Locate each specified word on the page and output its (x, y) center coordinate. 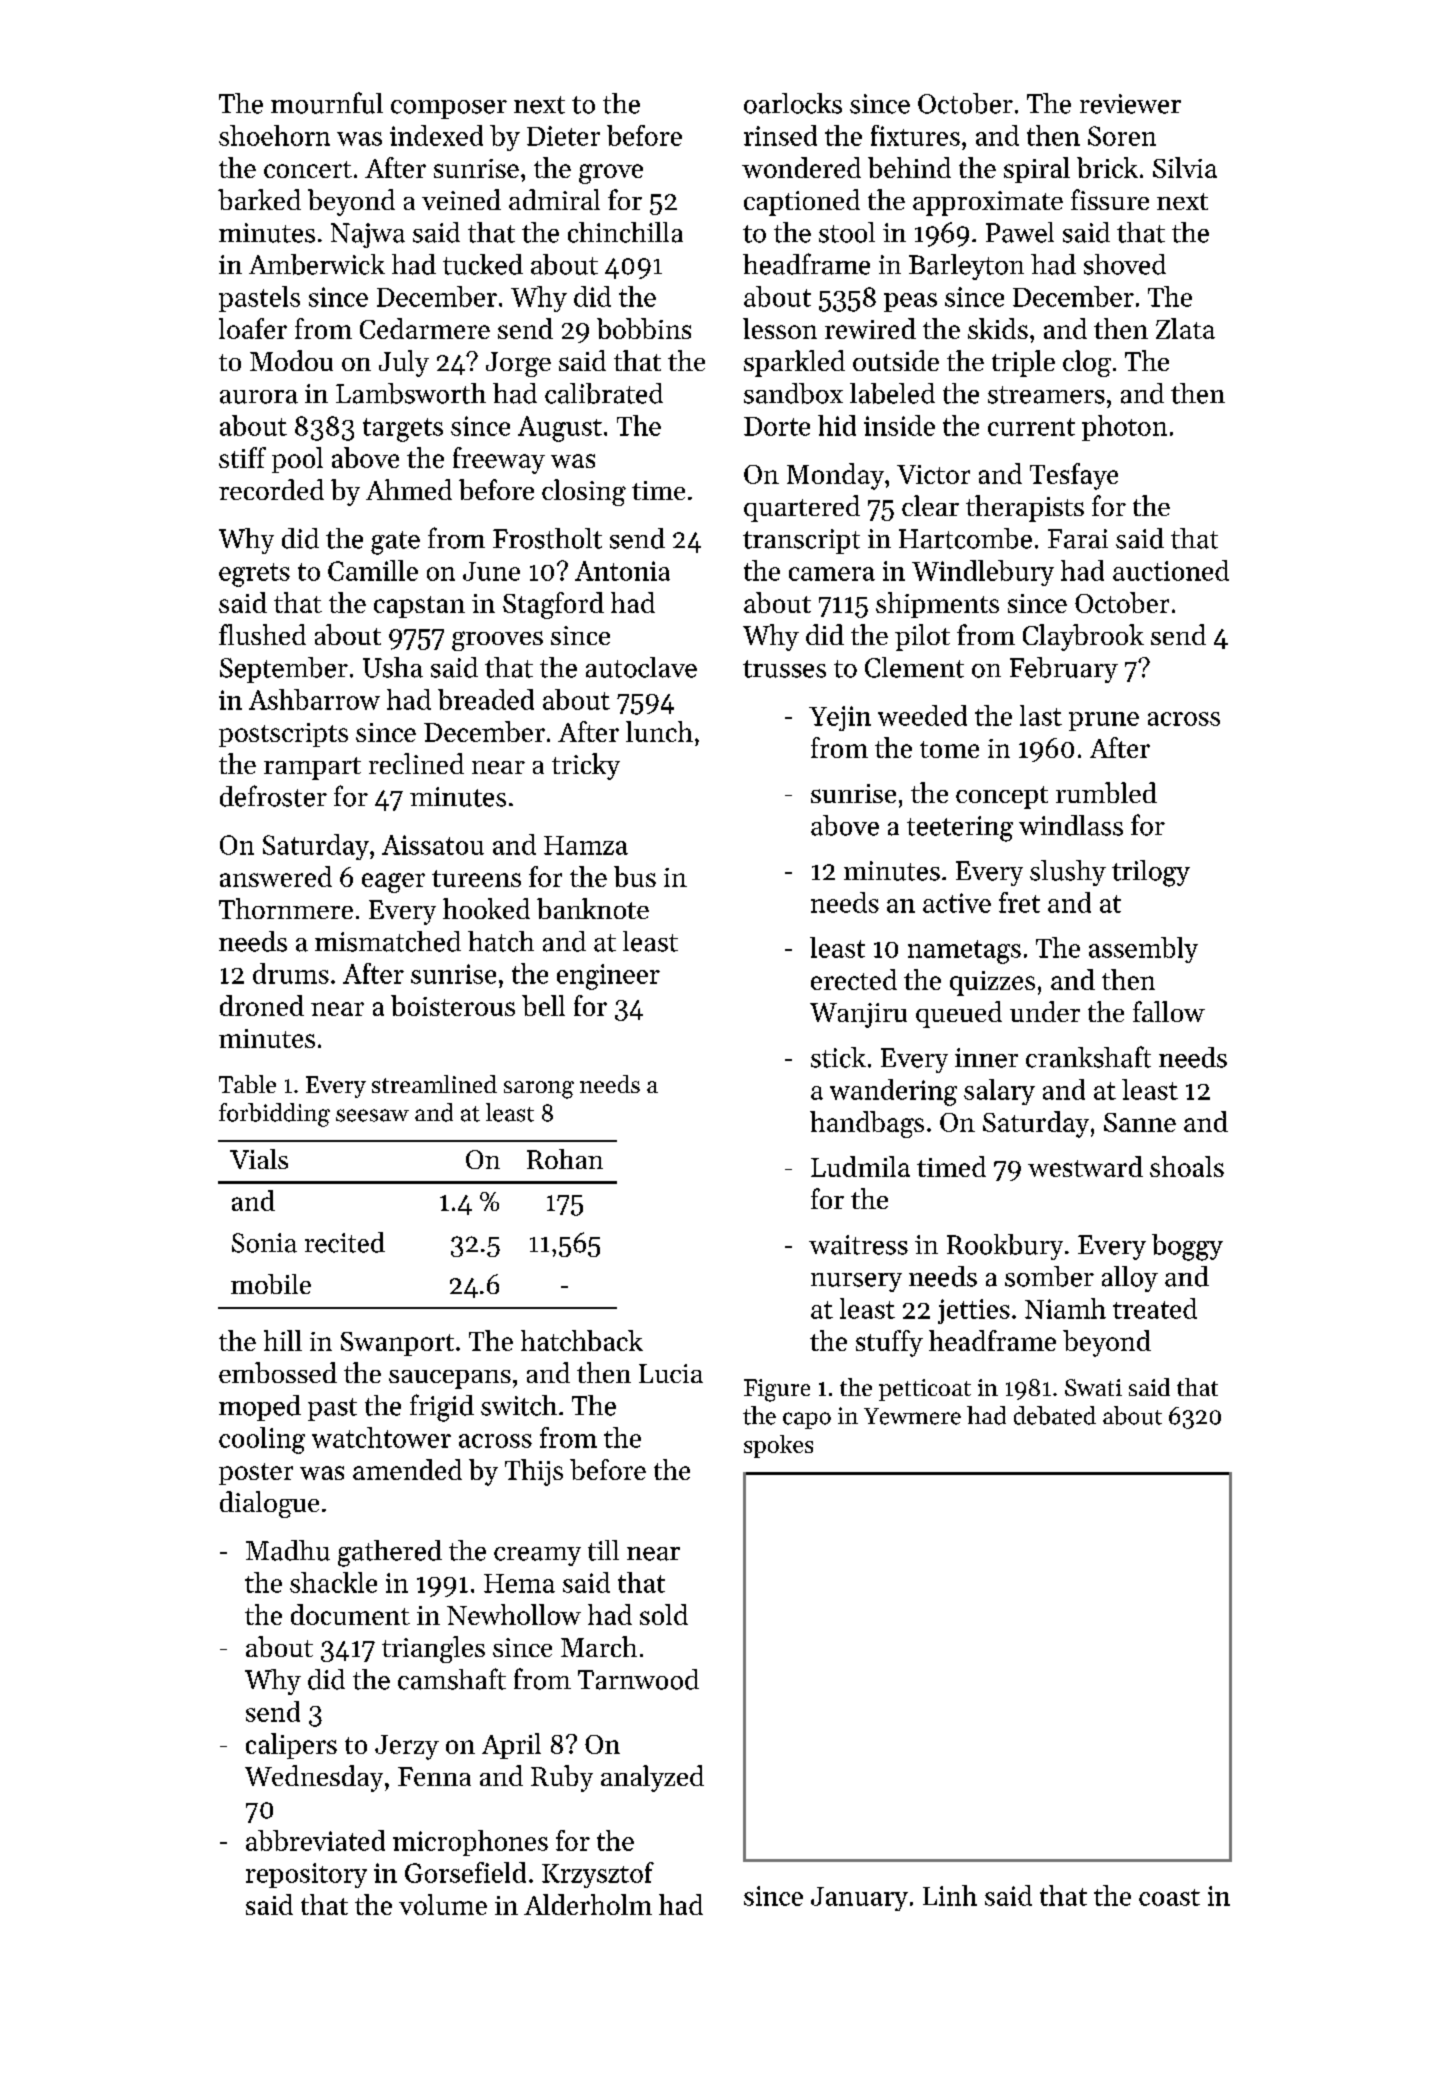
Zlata (1185, 328)
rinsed (780, 135)
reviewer (1130, 104)
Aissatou (433, 845)
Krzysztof (598, 1875)
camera (832, 574)
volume (443, 1904)
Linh (950, 1895)
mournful (327, 103)
